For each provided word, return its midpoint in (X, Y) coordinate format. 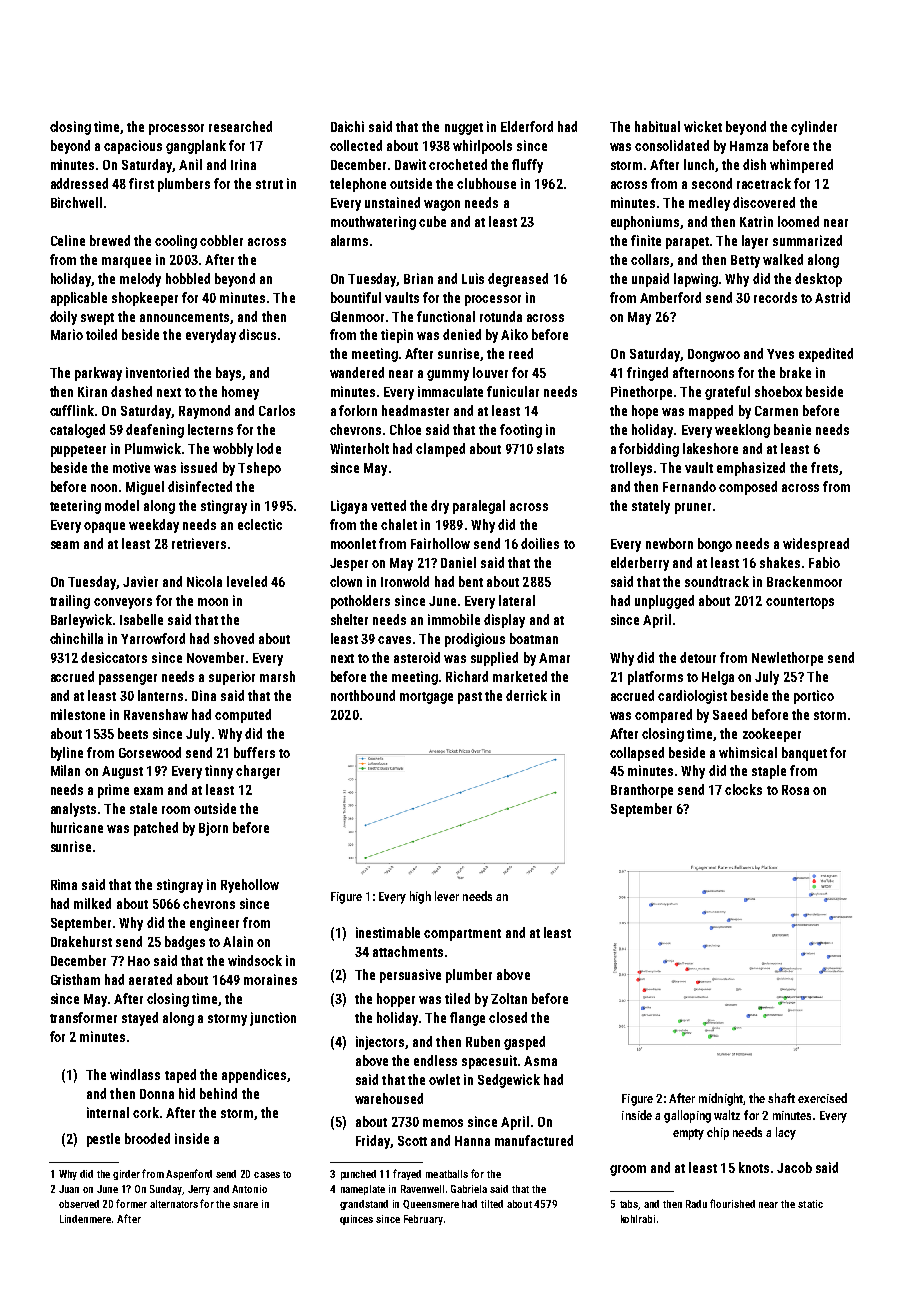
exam (148, 791)
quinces (356, 1220)
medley (709, 204)
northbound (363, 695)
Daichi (347, 126)
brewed (110, 240)
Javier (140, 581)
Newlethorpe (787, 659)
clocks (743, 789)
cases (267, 1175)
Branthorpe (642, 791)
